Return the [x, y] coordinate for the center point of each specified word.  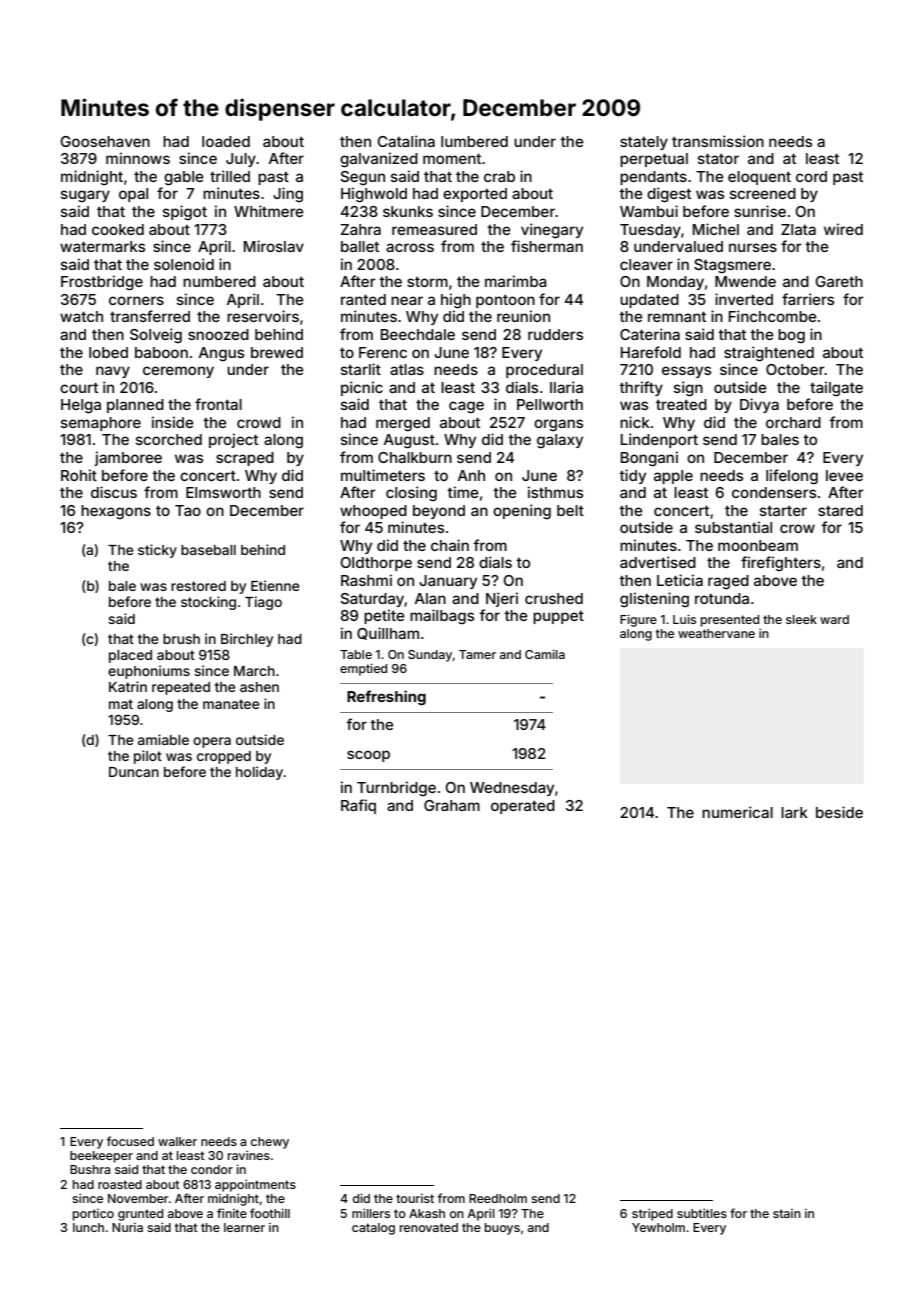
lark [794, 812]
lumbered [474, 141]
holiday [259, 773]
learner [244, 1227]
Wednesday [512, 789]
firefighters [781, 564]
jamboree [128, 458]
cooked [118, 229]
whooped [373, 512]
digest [669, 195]
